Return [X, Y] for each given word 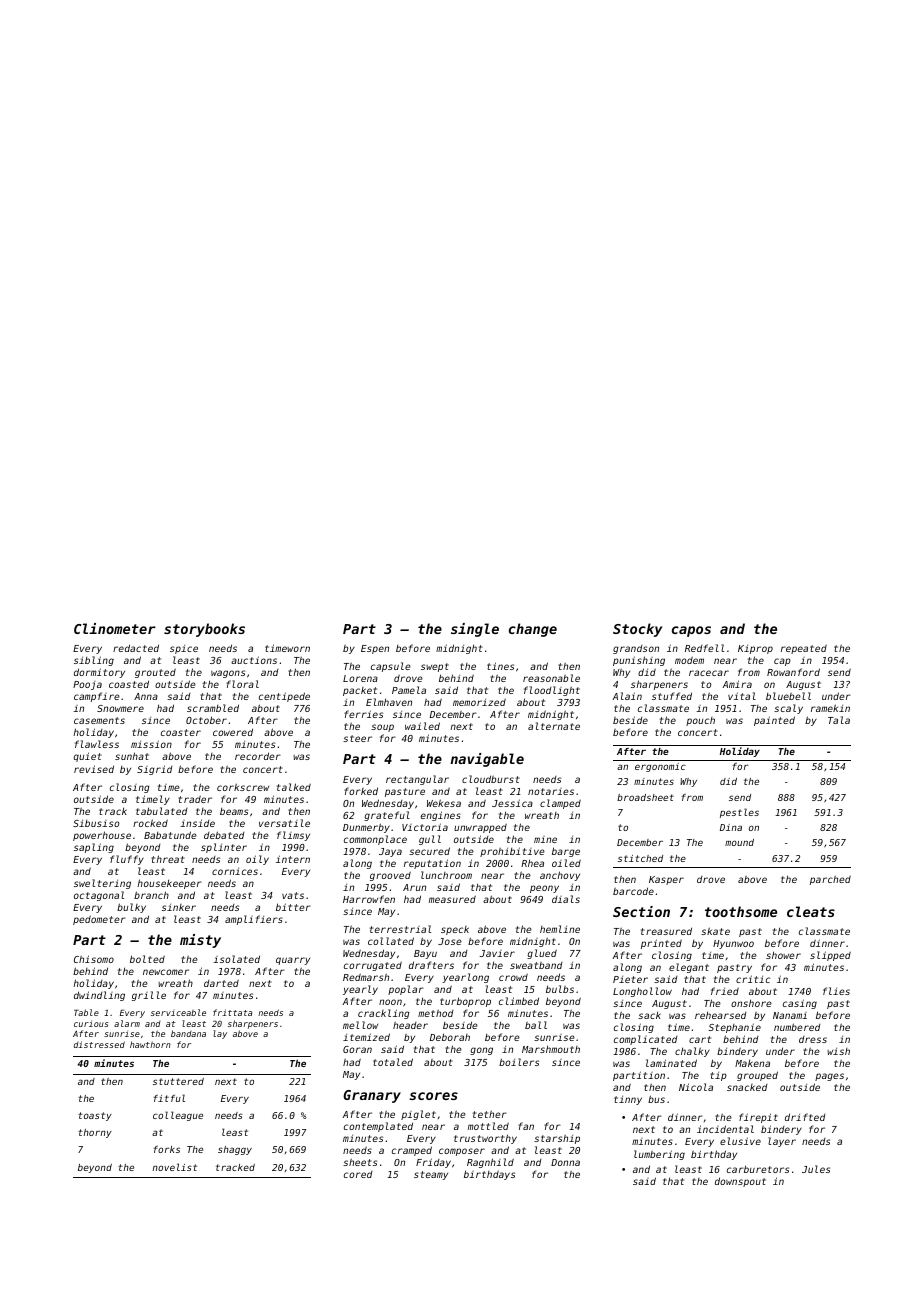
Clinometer [115, 628]
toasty [95, 1116]
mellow [360, 1025]
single [475, 630]
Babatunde [170, 835]
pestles [739, 813]
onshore [751, 1003]
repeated [804, 649]
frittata [232, 1012]
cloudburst [491, 779]
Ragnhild [490, 1163]
